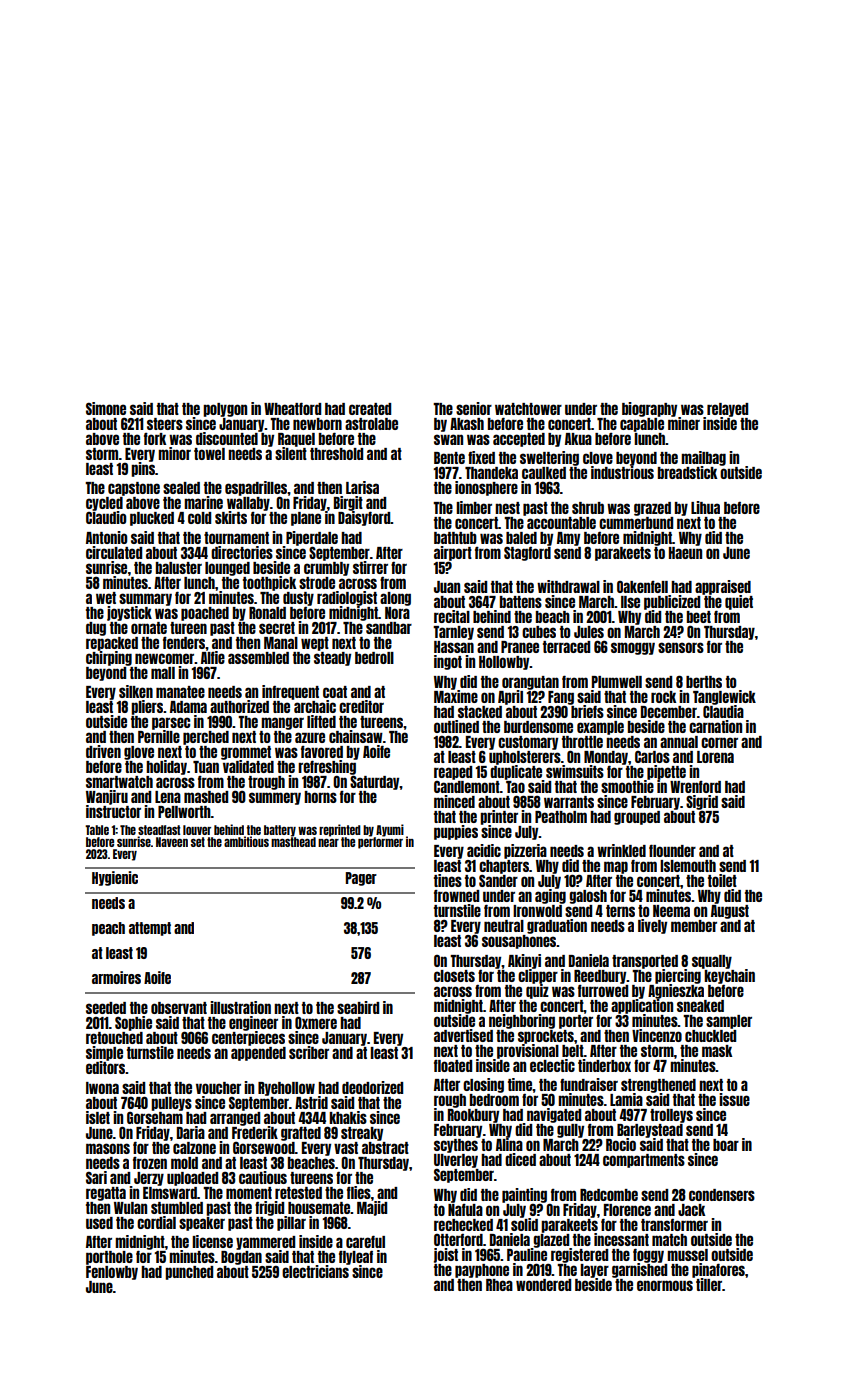 Image resolution: width=849 pixels, height=1400 pixels. Describe the element at coordinates (726, 1145) in the screenshot. I see `boar` at that location.
